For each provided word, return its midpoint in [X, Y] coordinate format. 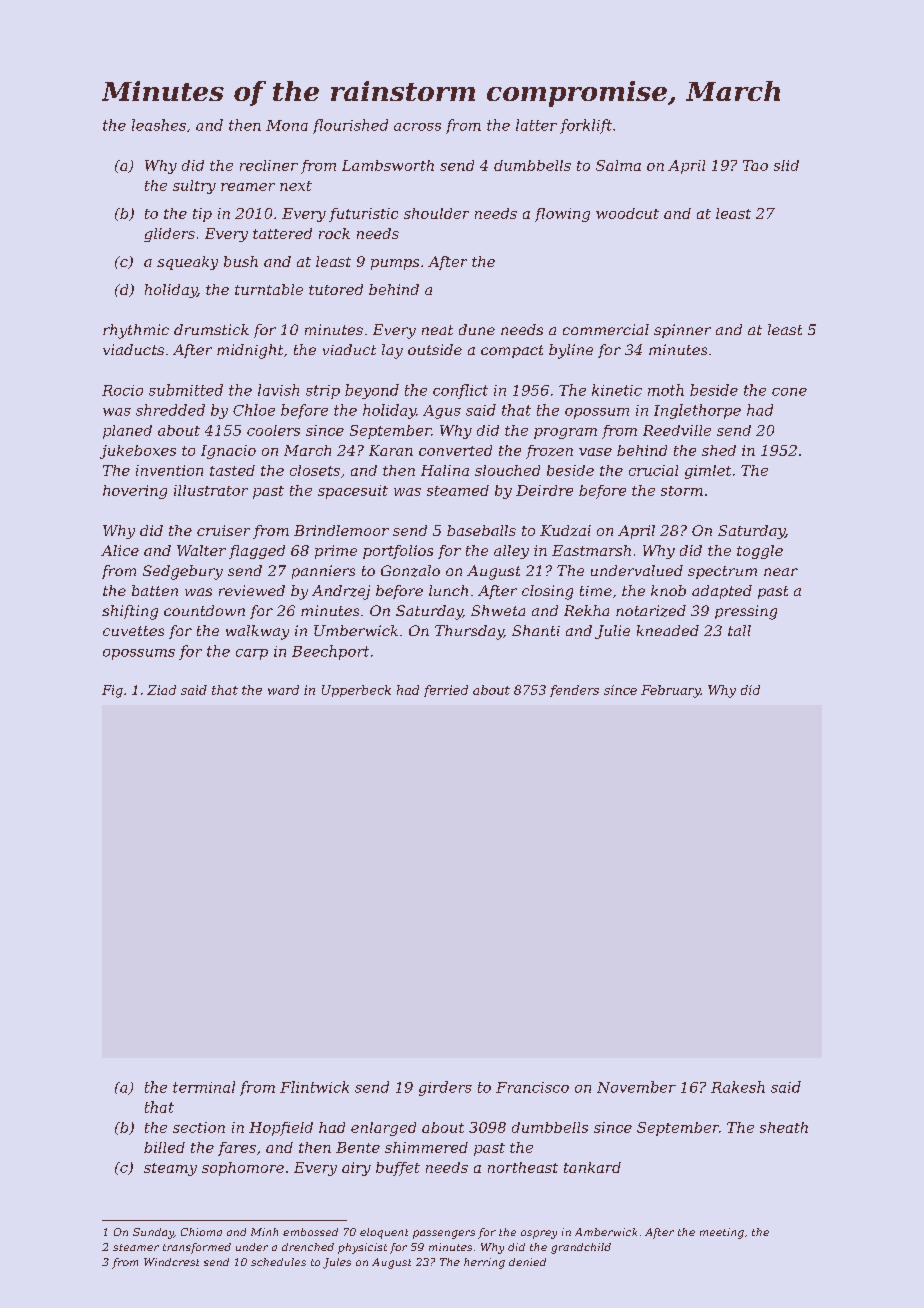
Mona [287, 125]
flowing [562, 215]
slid [786, 165]
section [199, 1127]
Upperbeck [356, 691]
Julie [612, 632]
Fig [112, 691]
